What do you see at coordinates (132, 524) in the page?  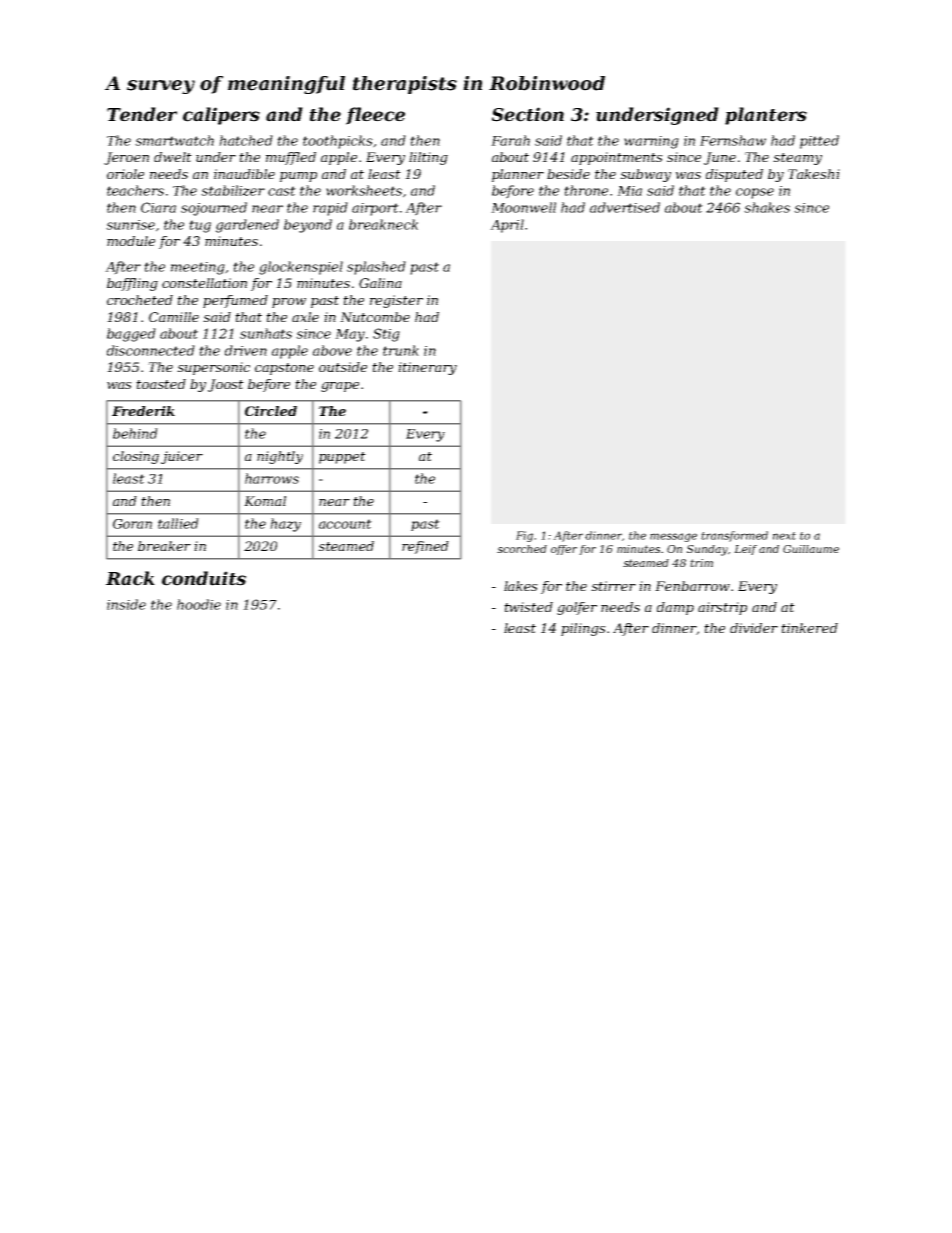 I see `Goran` at bounding box center [132, 524].
